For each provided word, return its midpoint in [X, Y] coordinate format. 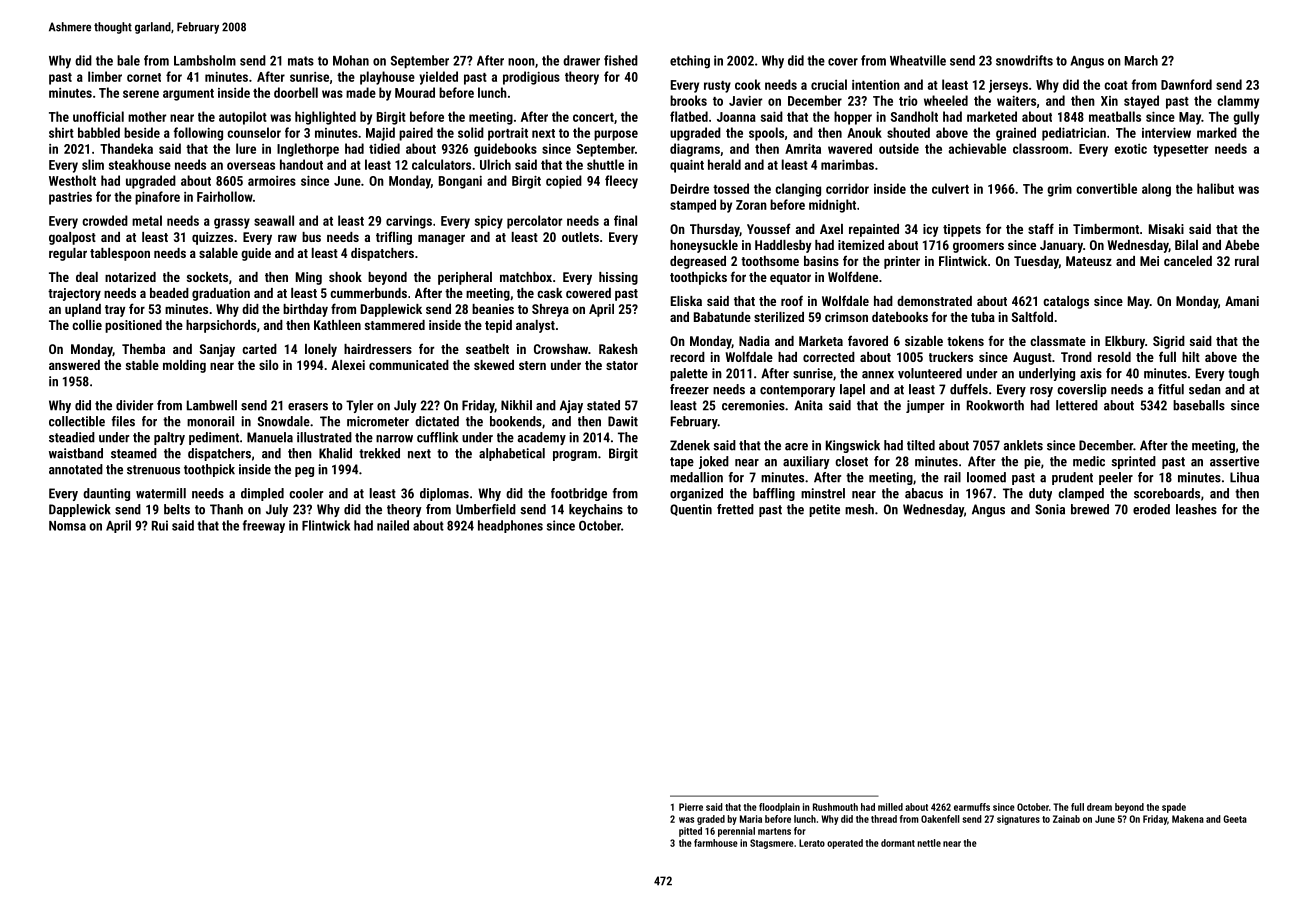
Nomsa [67, 526]
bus [311, 237]
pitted [690, 832]
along [1156, 190]
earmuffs [972, 807]
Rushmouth [835, 807]
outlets [580, 237]
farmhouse [716, 843]
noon [521, 62]
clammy [1238, 102]
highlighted [325, 118]
